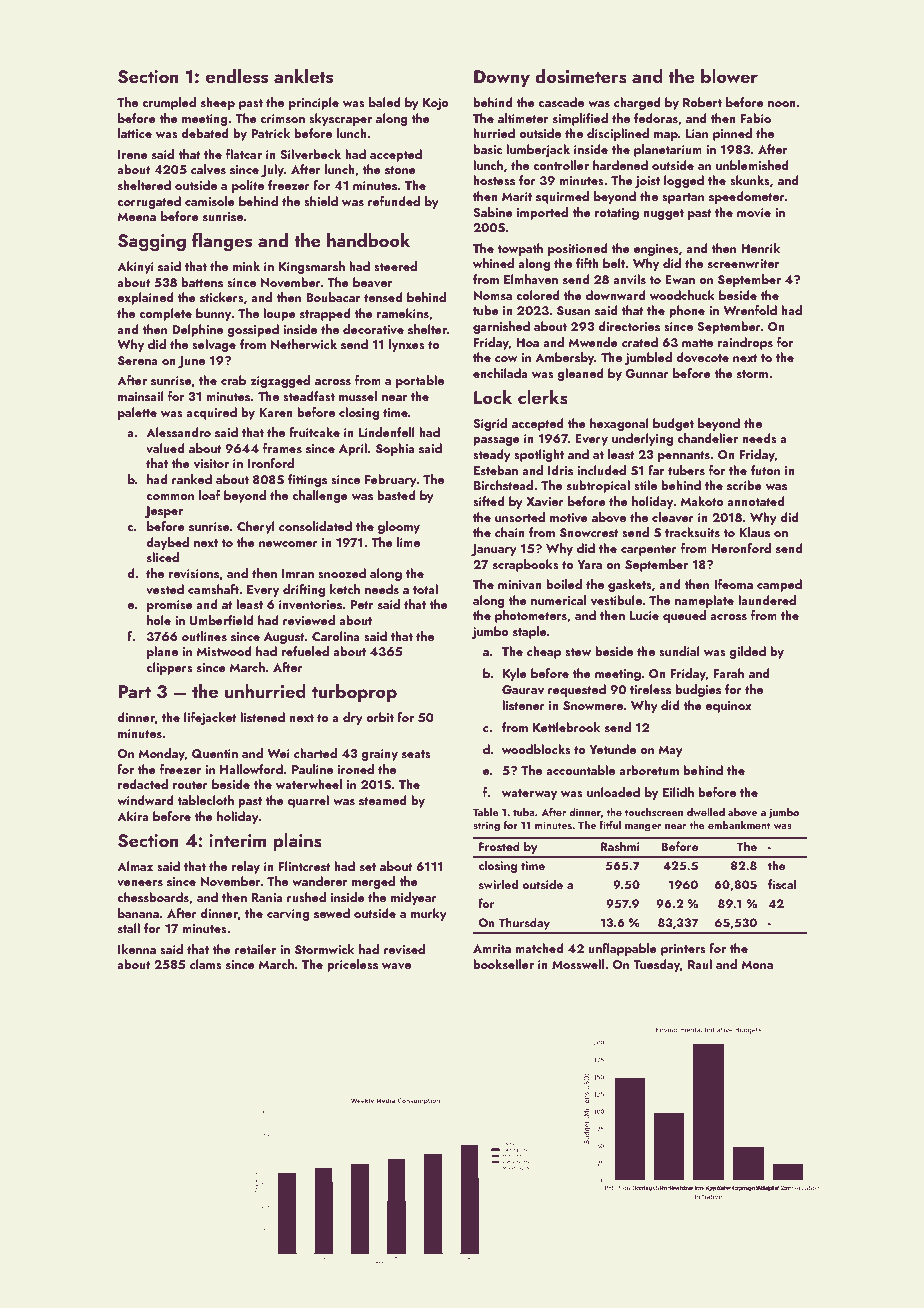 Image resolution: width=924 pixels, height=1308 pixels. Describe the element at coordinates (729, 76) in the screenshot. I see `blower` at that location.
